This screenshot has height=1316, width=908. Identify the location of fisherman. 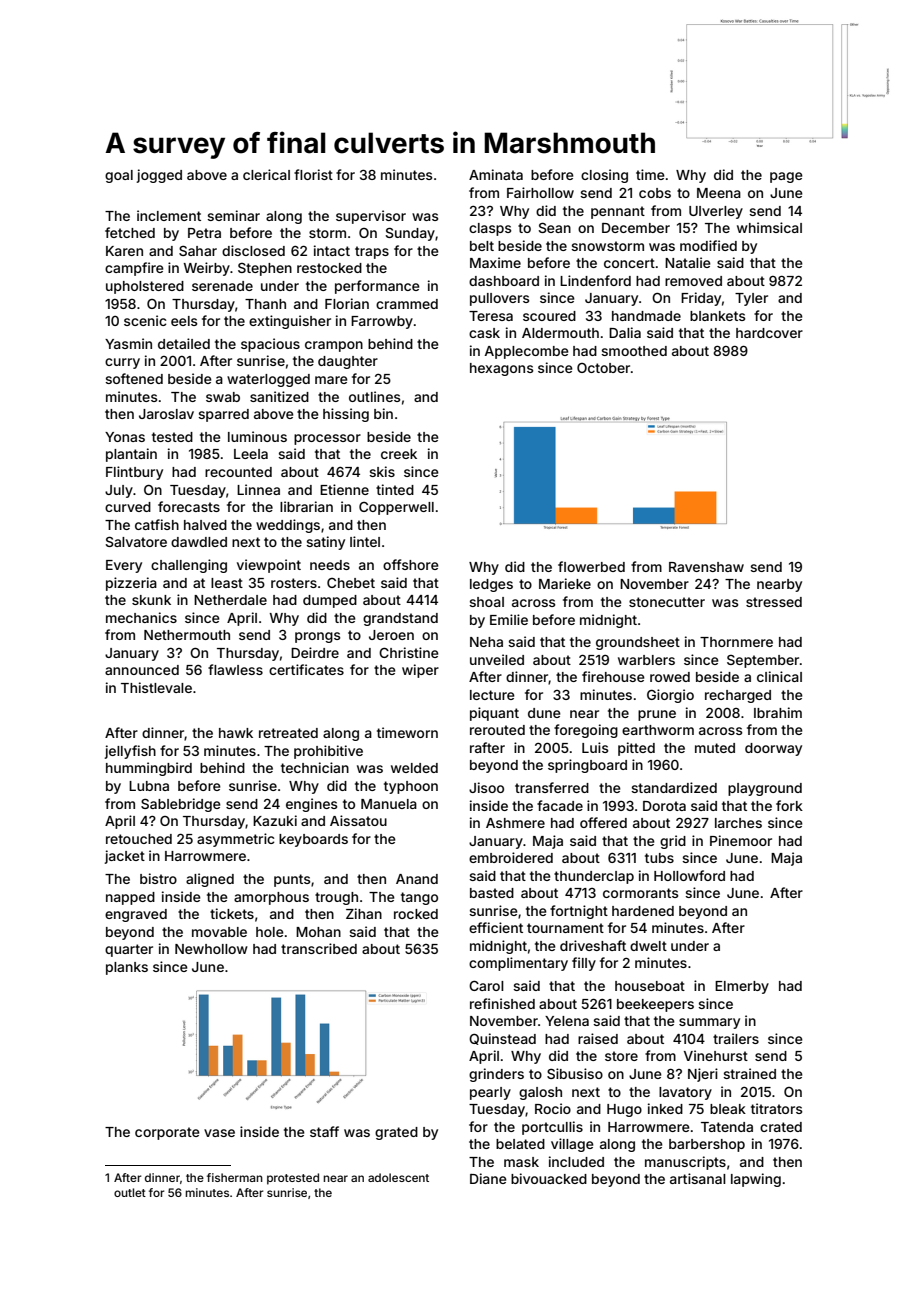
(235, 1177).
